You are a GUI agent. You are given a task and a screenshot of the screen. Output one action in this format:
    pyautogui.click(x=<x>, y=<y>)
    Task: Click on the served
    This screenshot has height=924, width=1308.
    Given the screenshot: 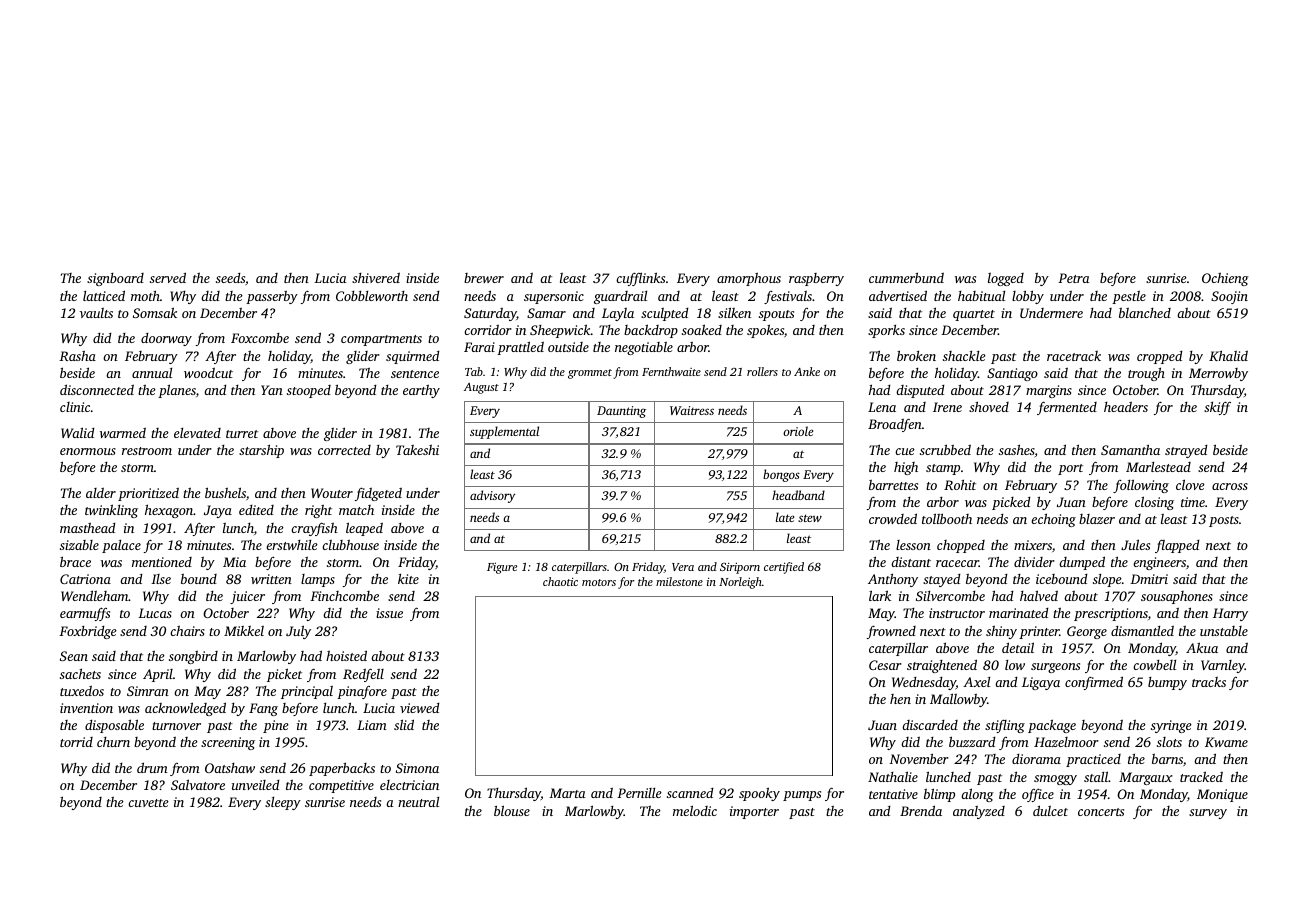 What is the action you would take?
    pyautogui.click(x=168, y=277)
